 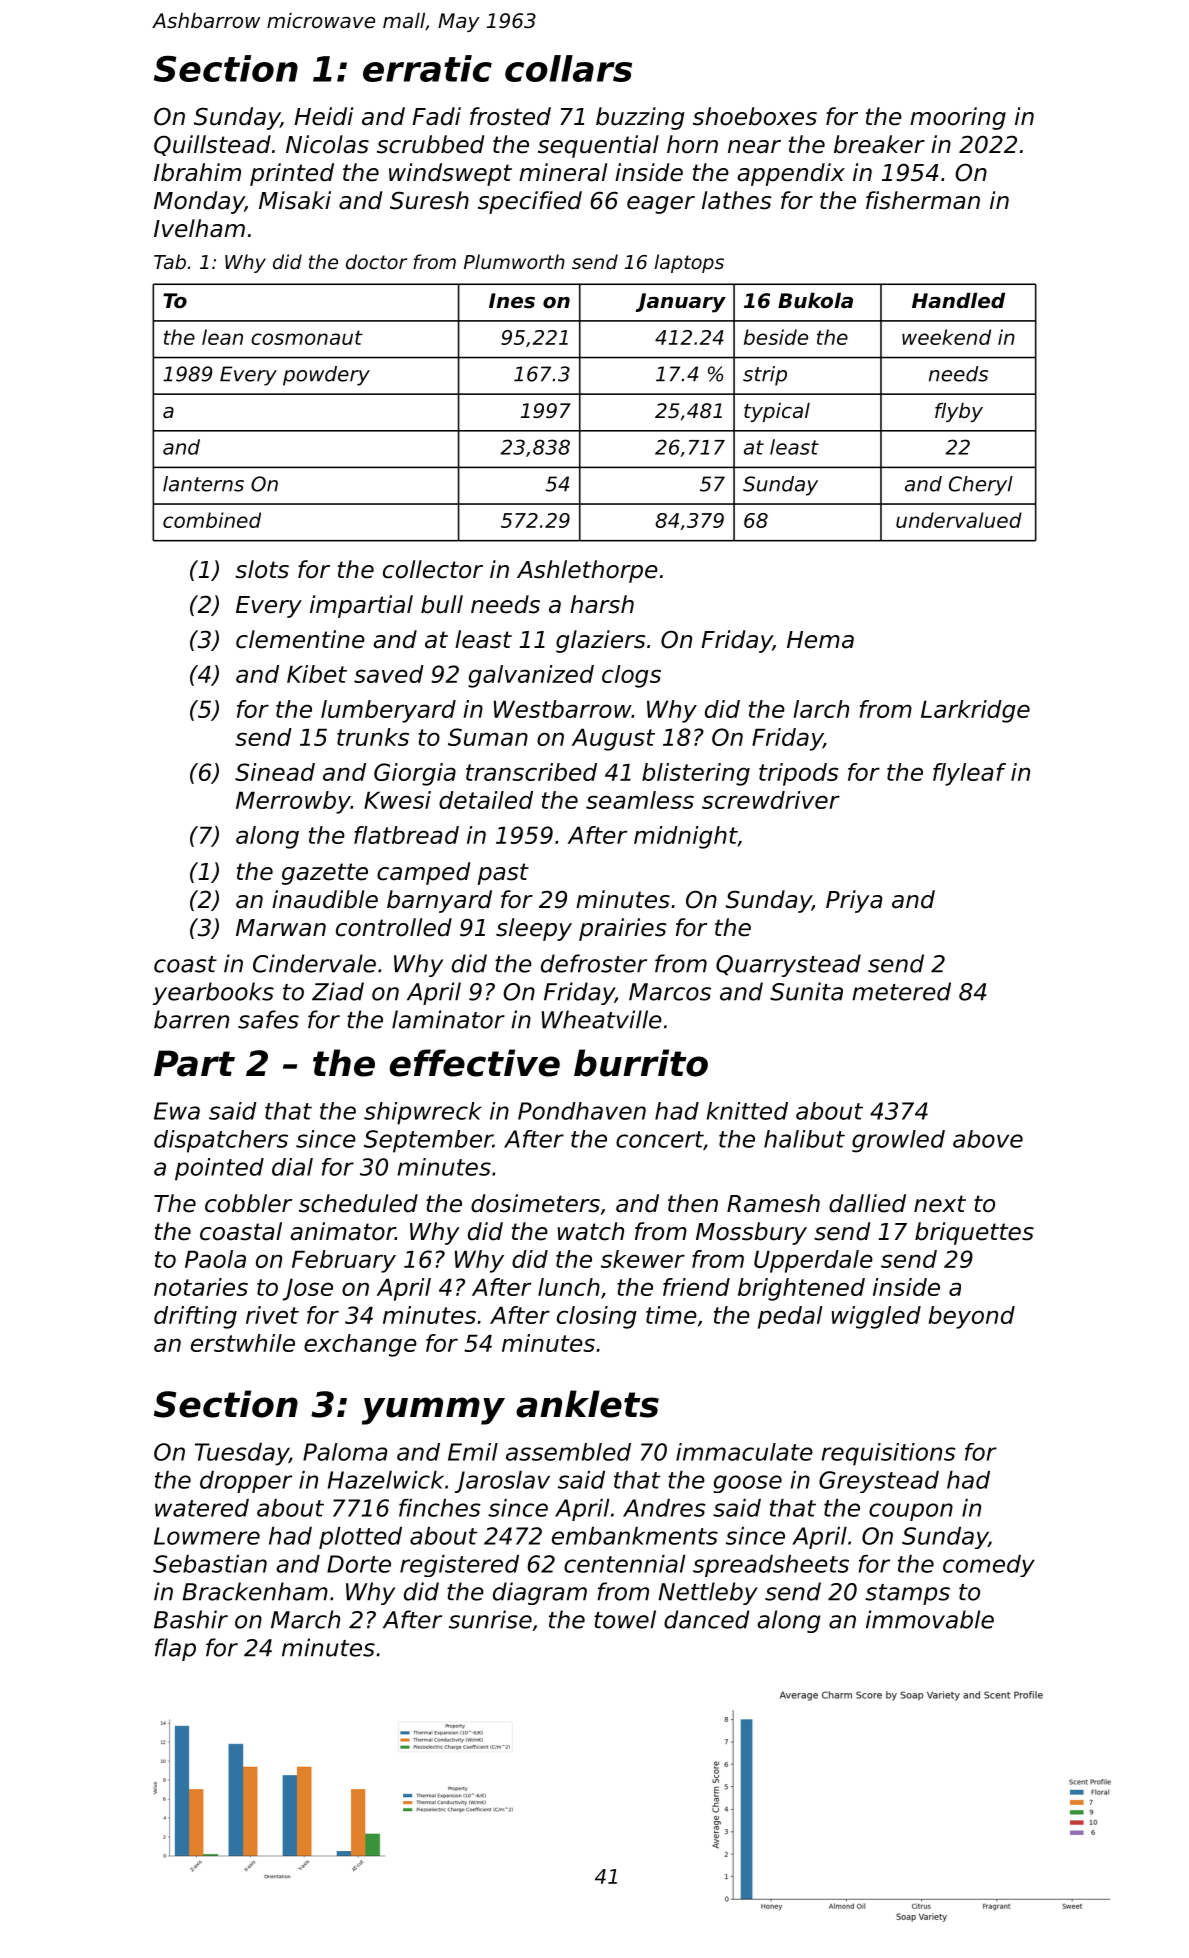 What do you see at coordinates (820, 640) in the screenshot?
I see `Hema` at bounding box center [820, 640].
